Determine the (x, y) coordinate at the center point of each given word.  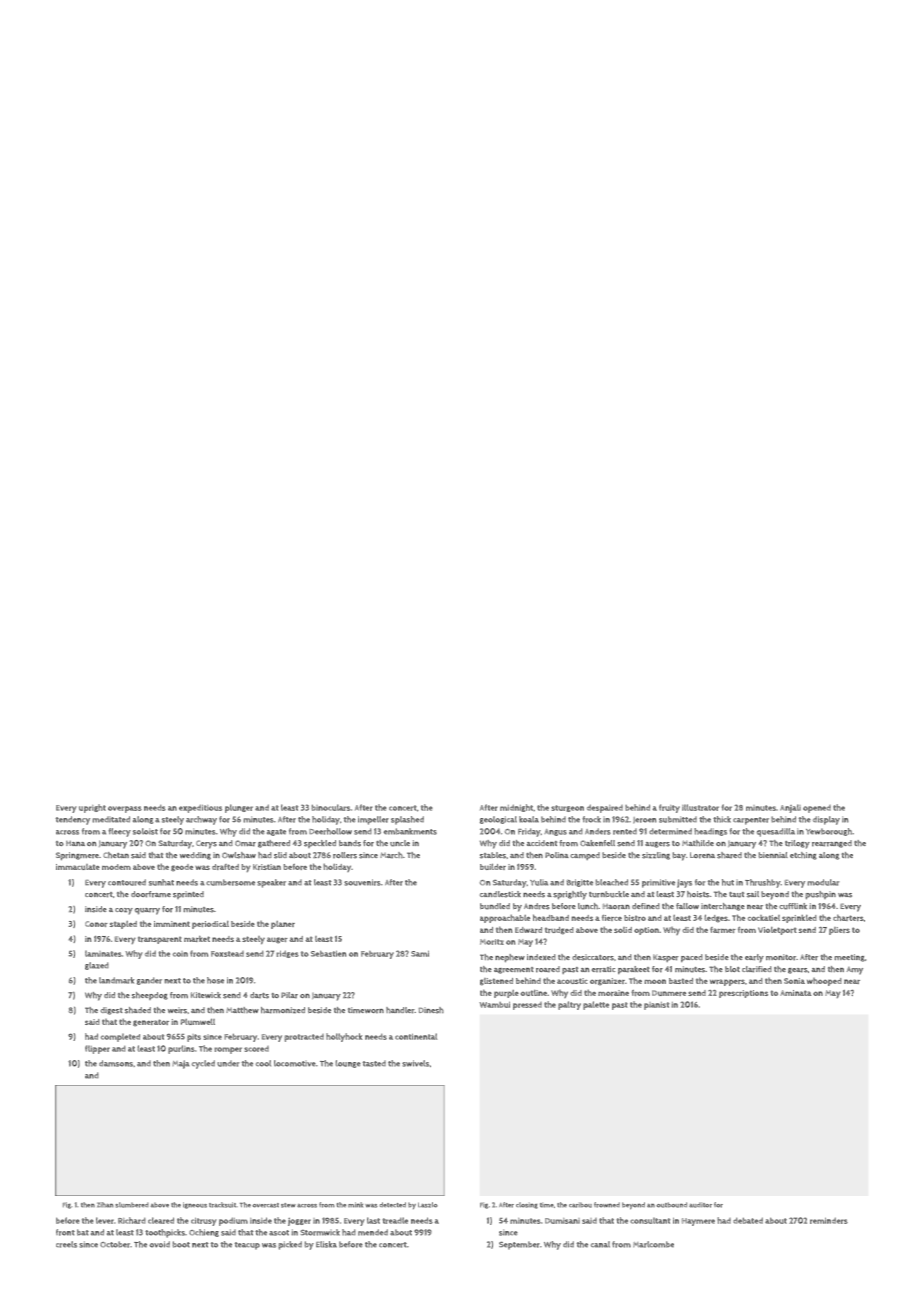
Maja (180, 1064)
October (115, 1244)
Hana (75, 843)
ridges (287, 954)
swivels (415, 1063)
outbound (672, 1205)
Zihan (105, 1205)
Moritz (492, 942)
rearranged (832, 844)
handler (400, 1010)
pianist (656, 1006)
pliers (839, 931)
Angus (555, 832)
